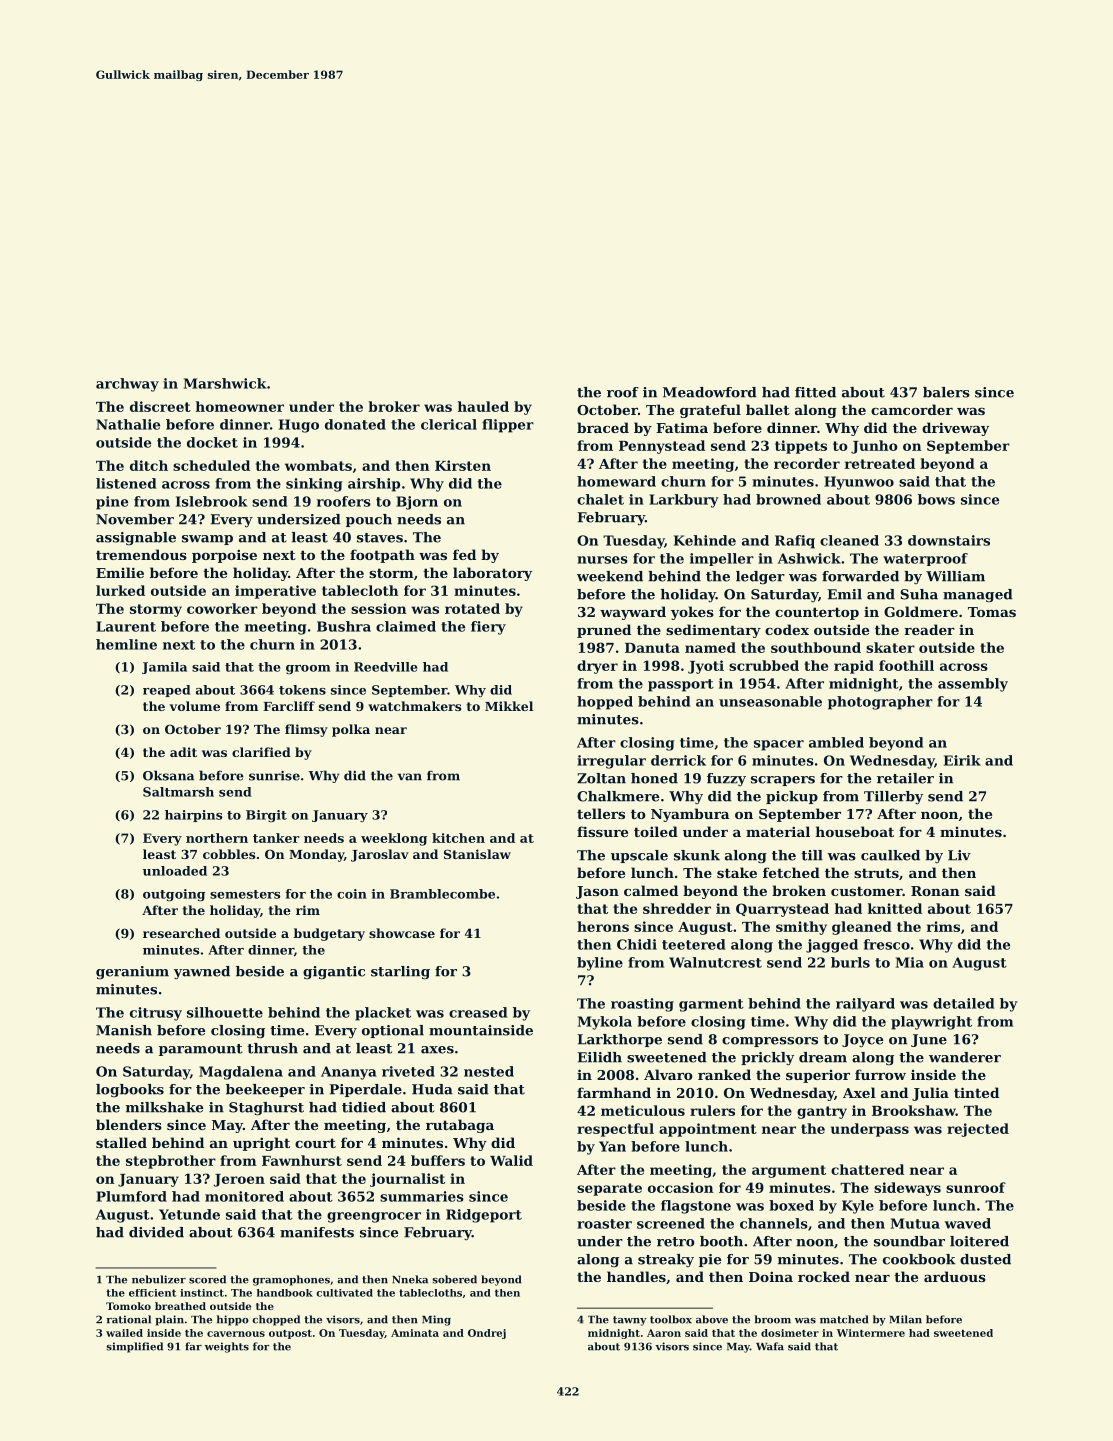 The width and height of the document is (1113, 1441). I want to click on cavernous, so click(236, 1334).
